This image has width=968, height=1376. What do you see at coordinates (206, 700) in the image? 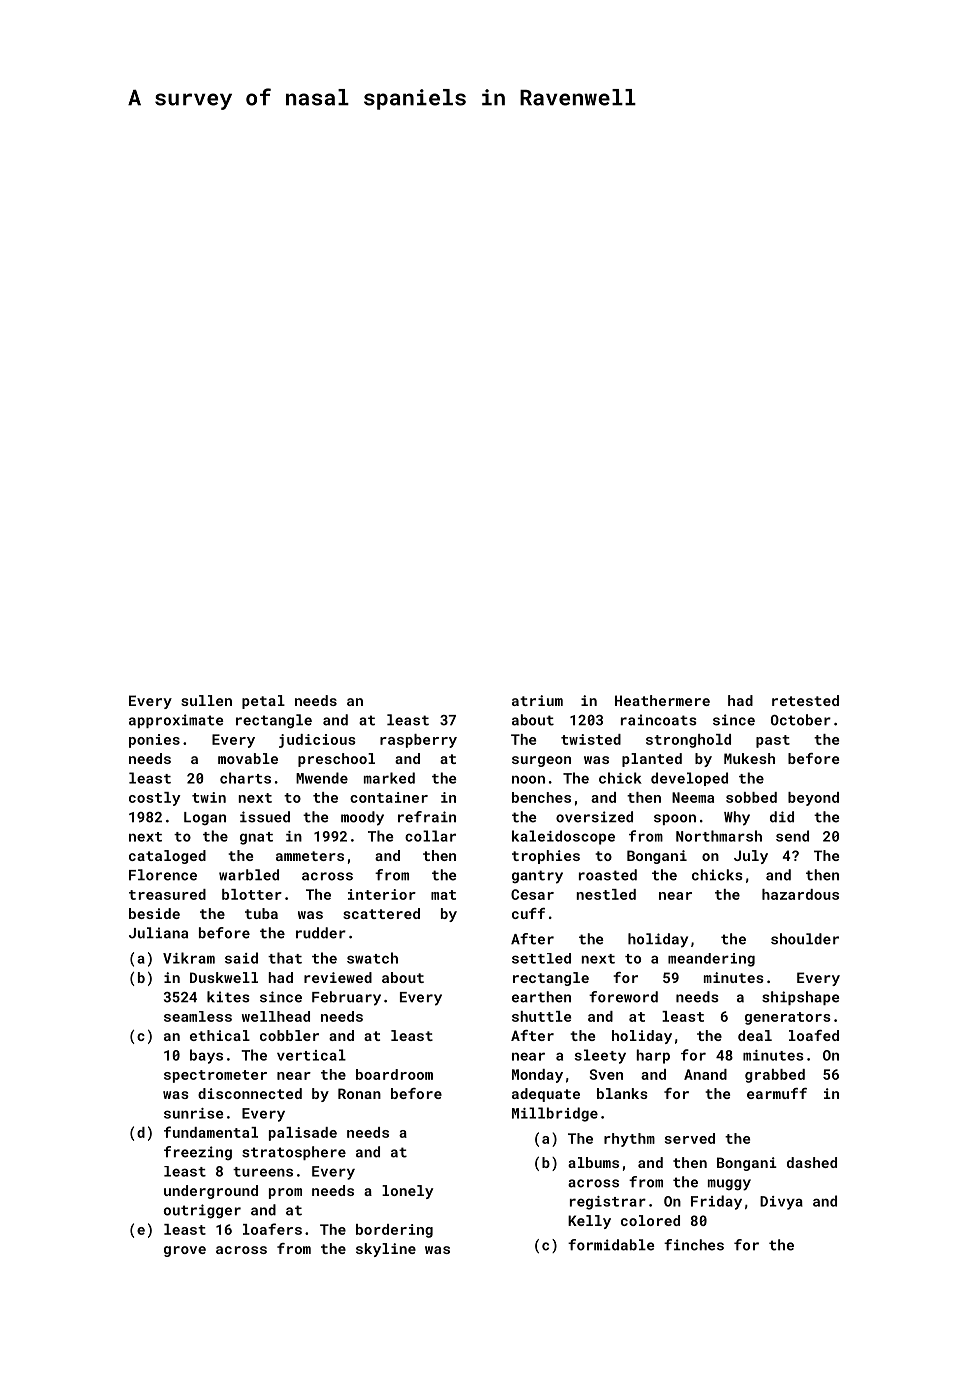
I see `sullen` at bounding box center [206, 700].
